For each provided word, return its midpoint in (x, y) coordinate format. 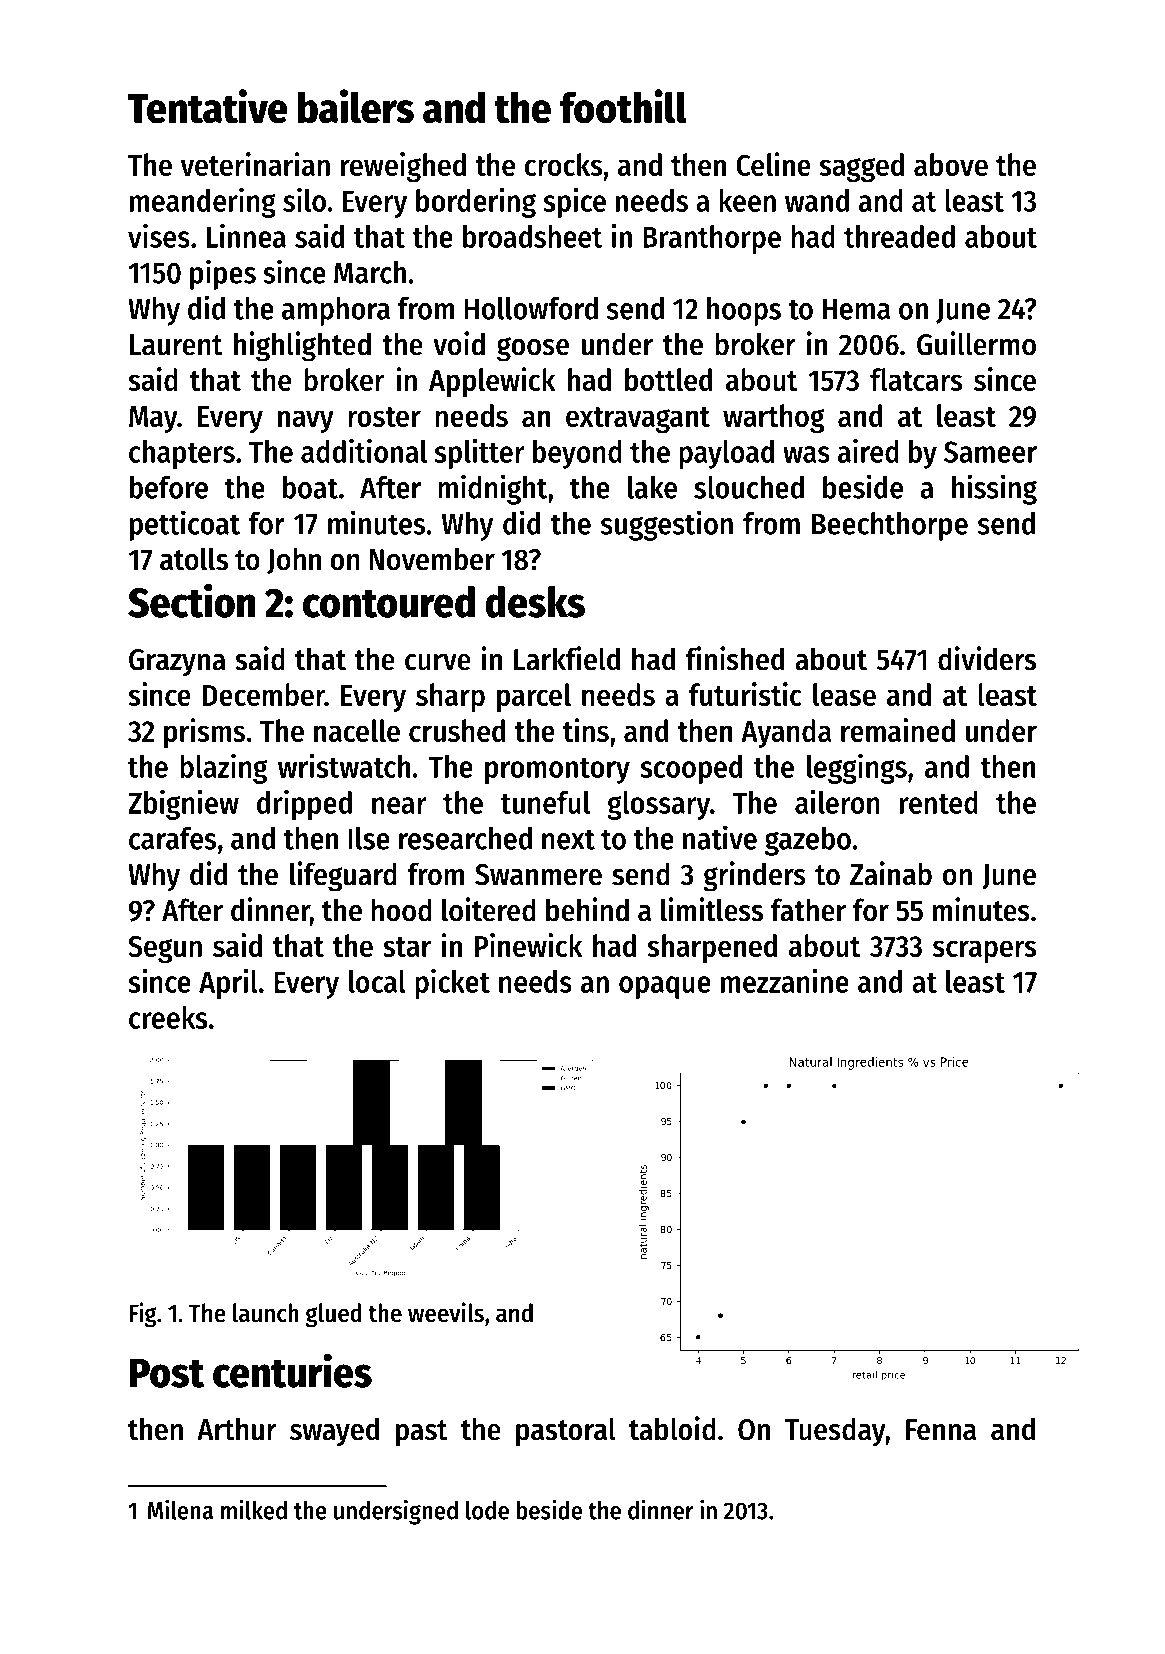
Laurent (176, 345)
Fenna (941, 1430)
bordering (476, 203)
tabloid (672, 1428)
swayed (334, 1432)
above (951, 164)
